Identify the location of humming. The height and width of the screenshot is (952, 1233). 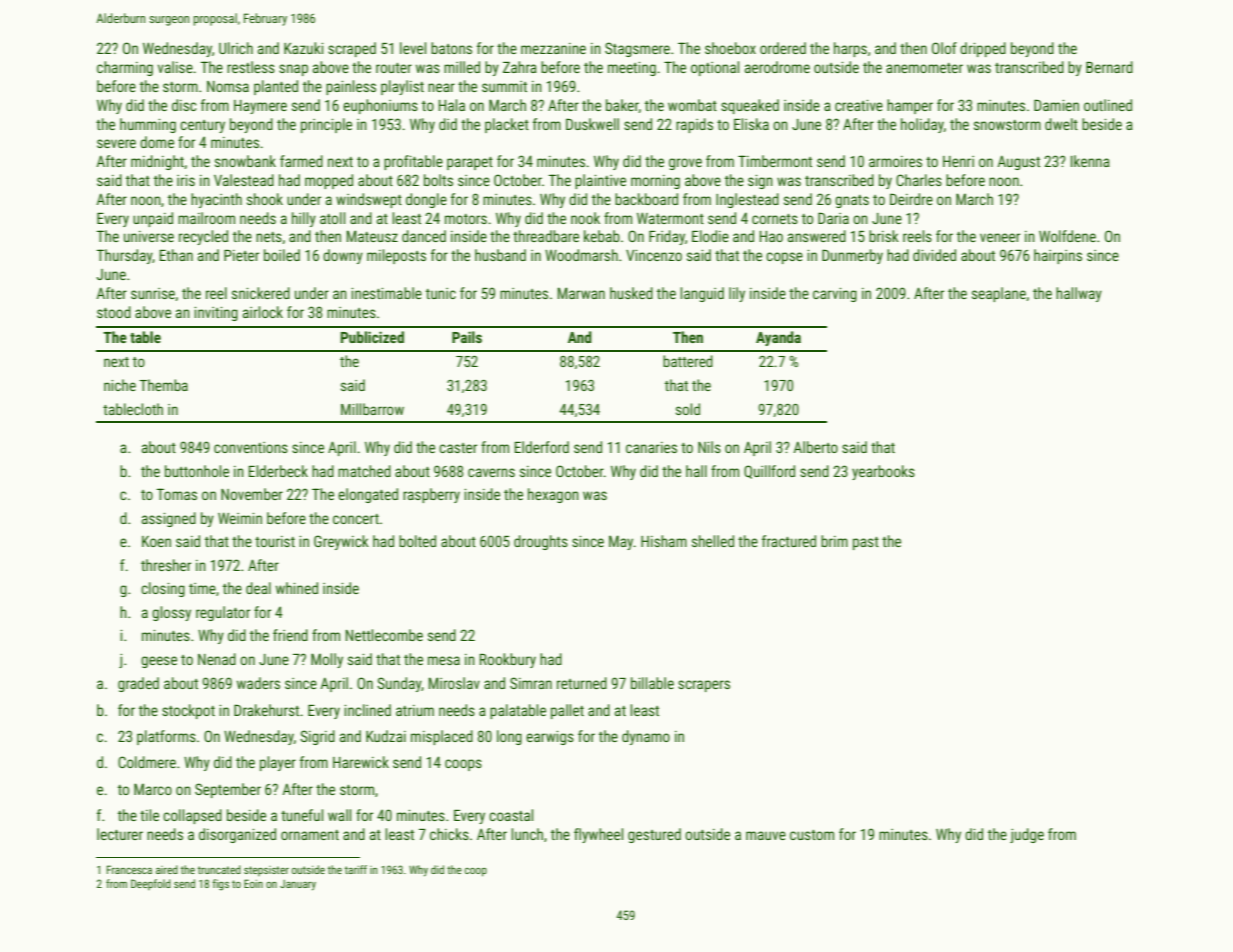
(148, 125).
